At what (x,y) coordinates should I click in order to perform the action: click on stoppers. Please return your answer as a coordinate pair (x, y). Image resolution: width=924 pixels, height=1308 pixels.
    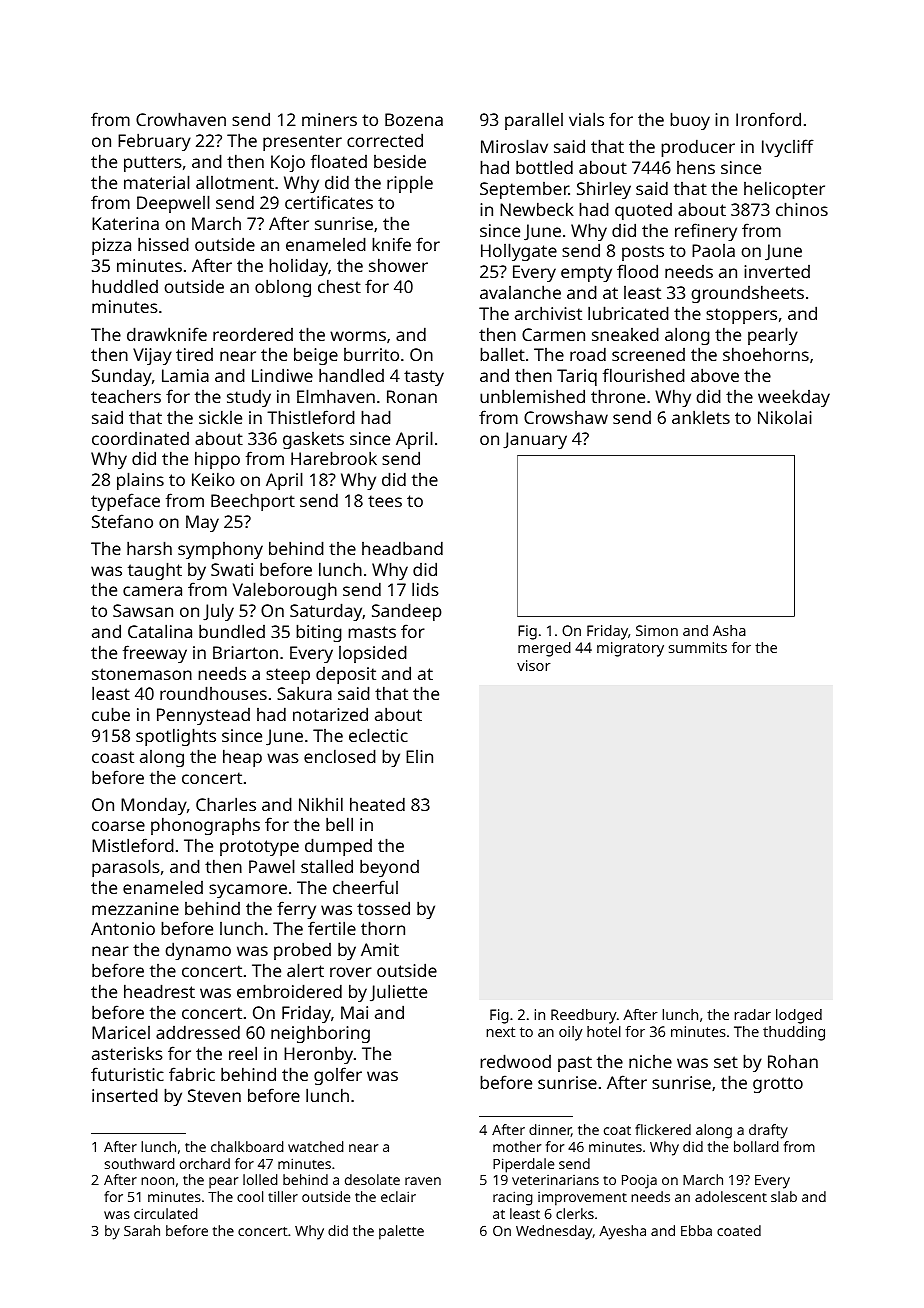
    Looking at the image, I should click on (741, 316).
